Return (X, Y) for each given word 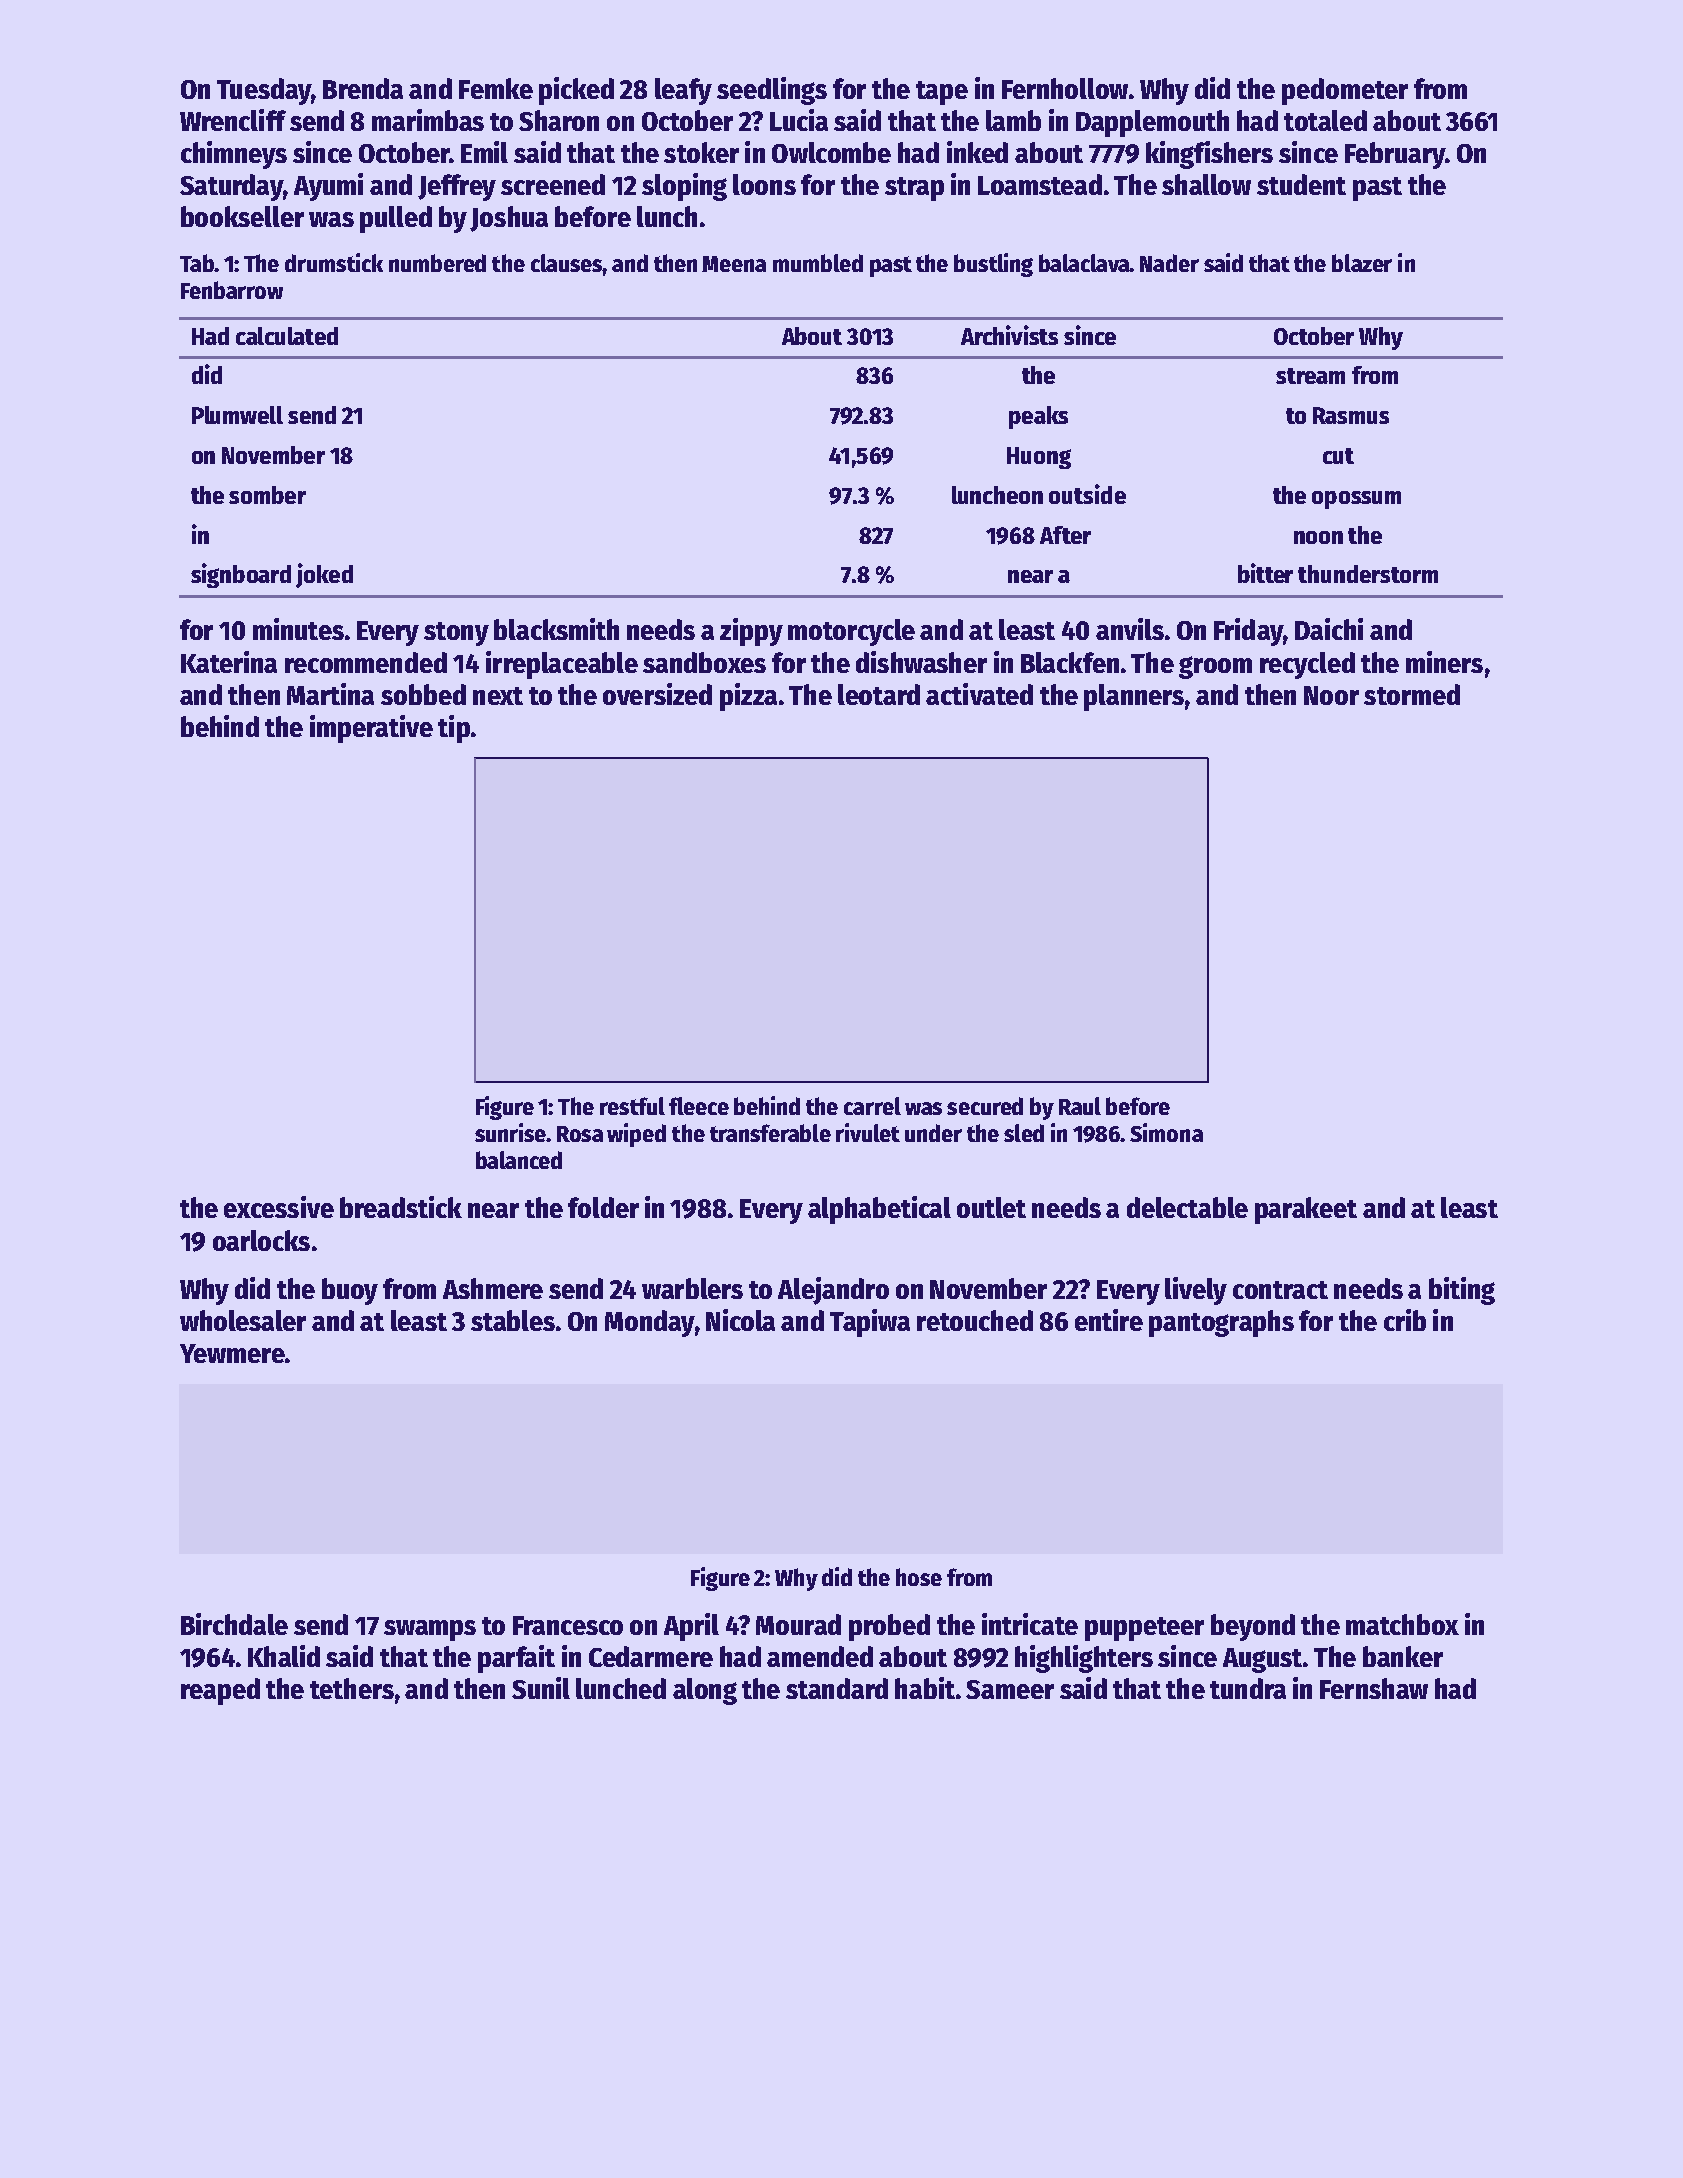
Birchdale (234, 1624)
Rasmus (1351, 415)
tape (942, 93)
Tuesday (264, 91)
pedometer (1345, 91)
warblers (692, 1288)
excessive (279, 1207)
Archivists (1009, 335)
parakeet (1306, 1210)
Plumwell (237, 415)
